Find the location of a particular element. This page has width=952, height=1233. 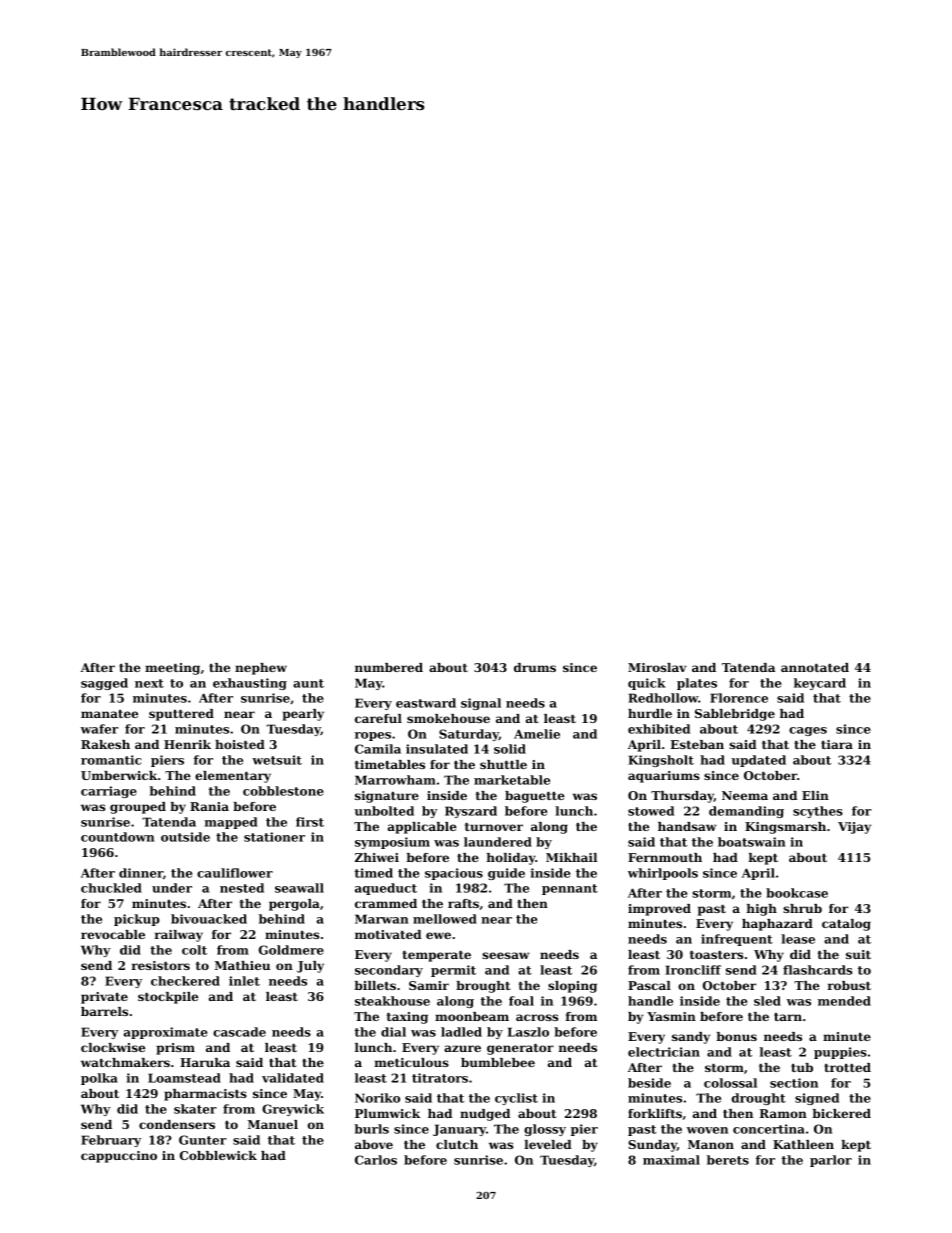

watchmakers is located at coordinates (125, 1062).
